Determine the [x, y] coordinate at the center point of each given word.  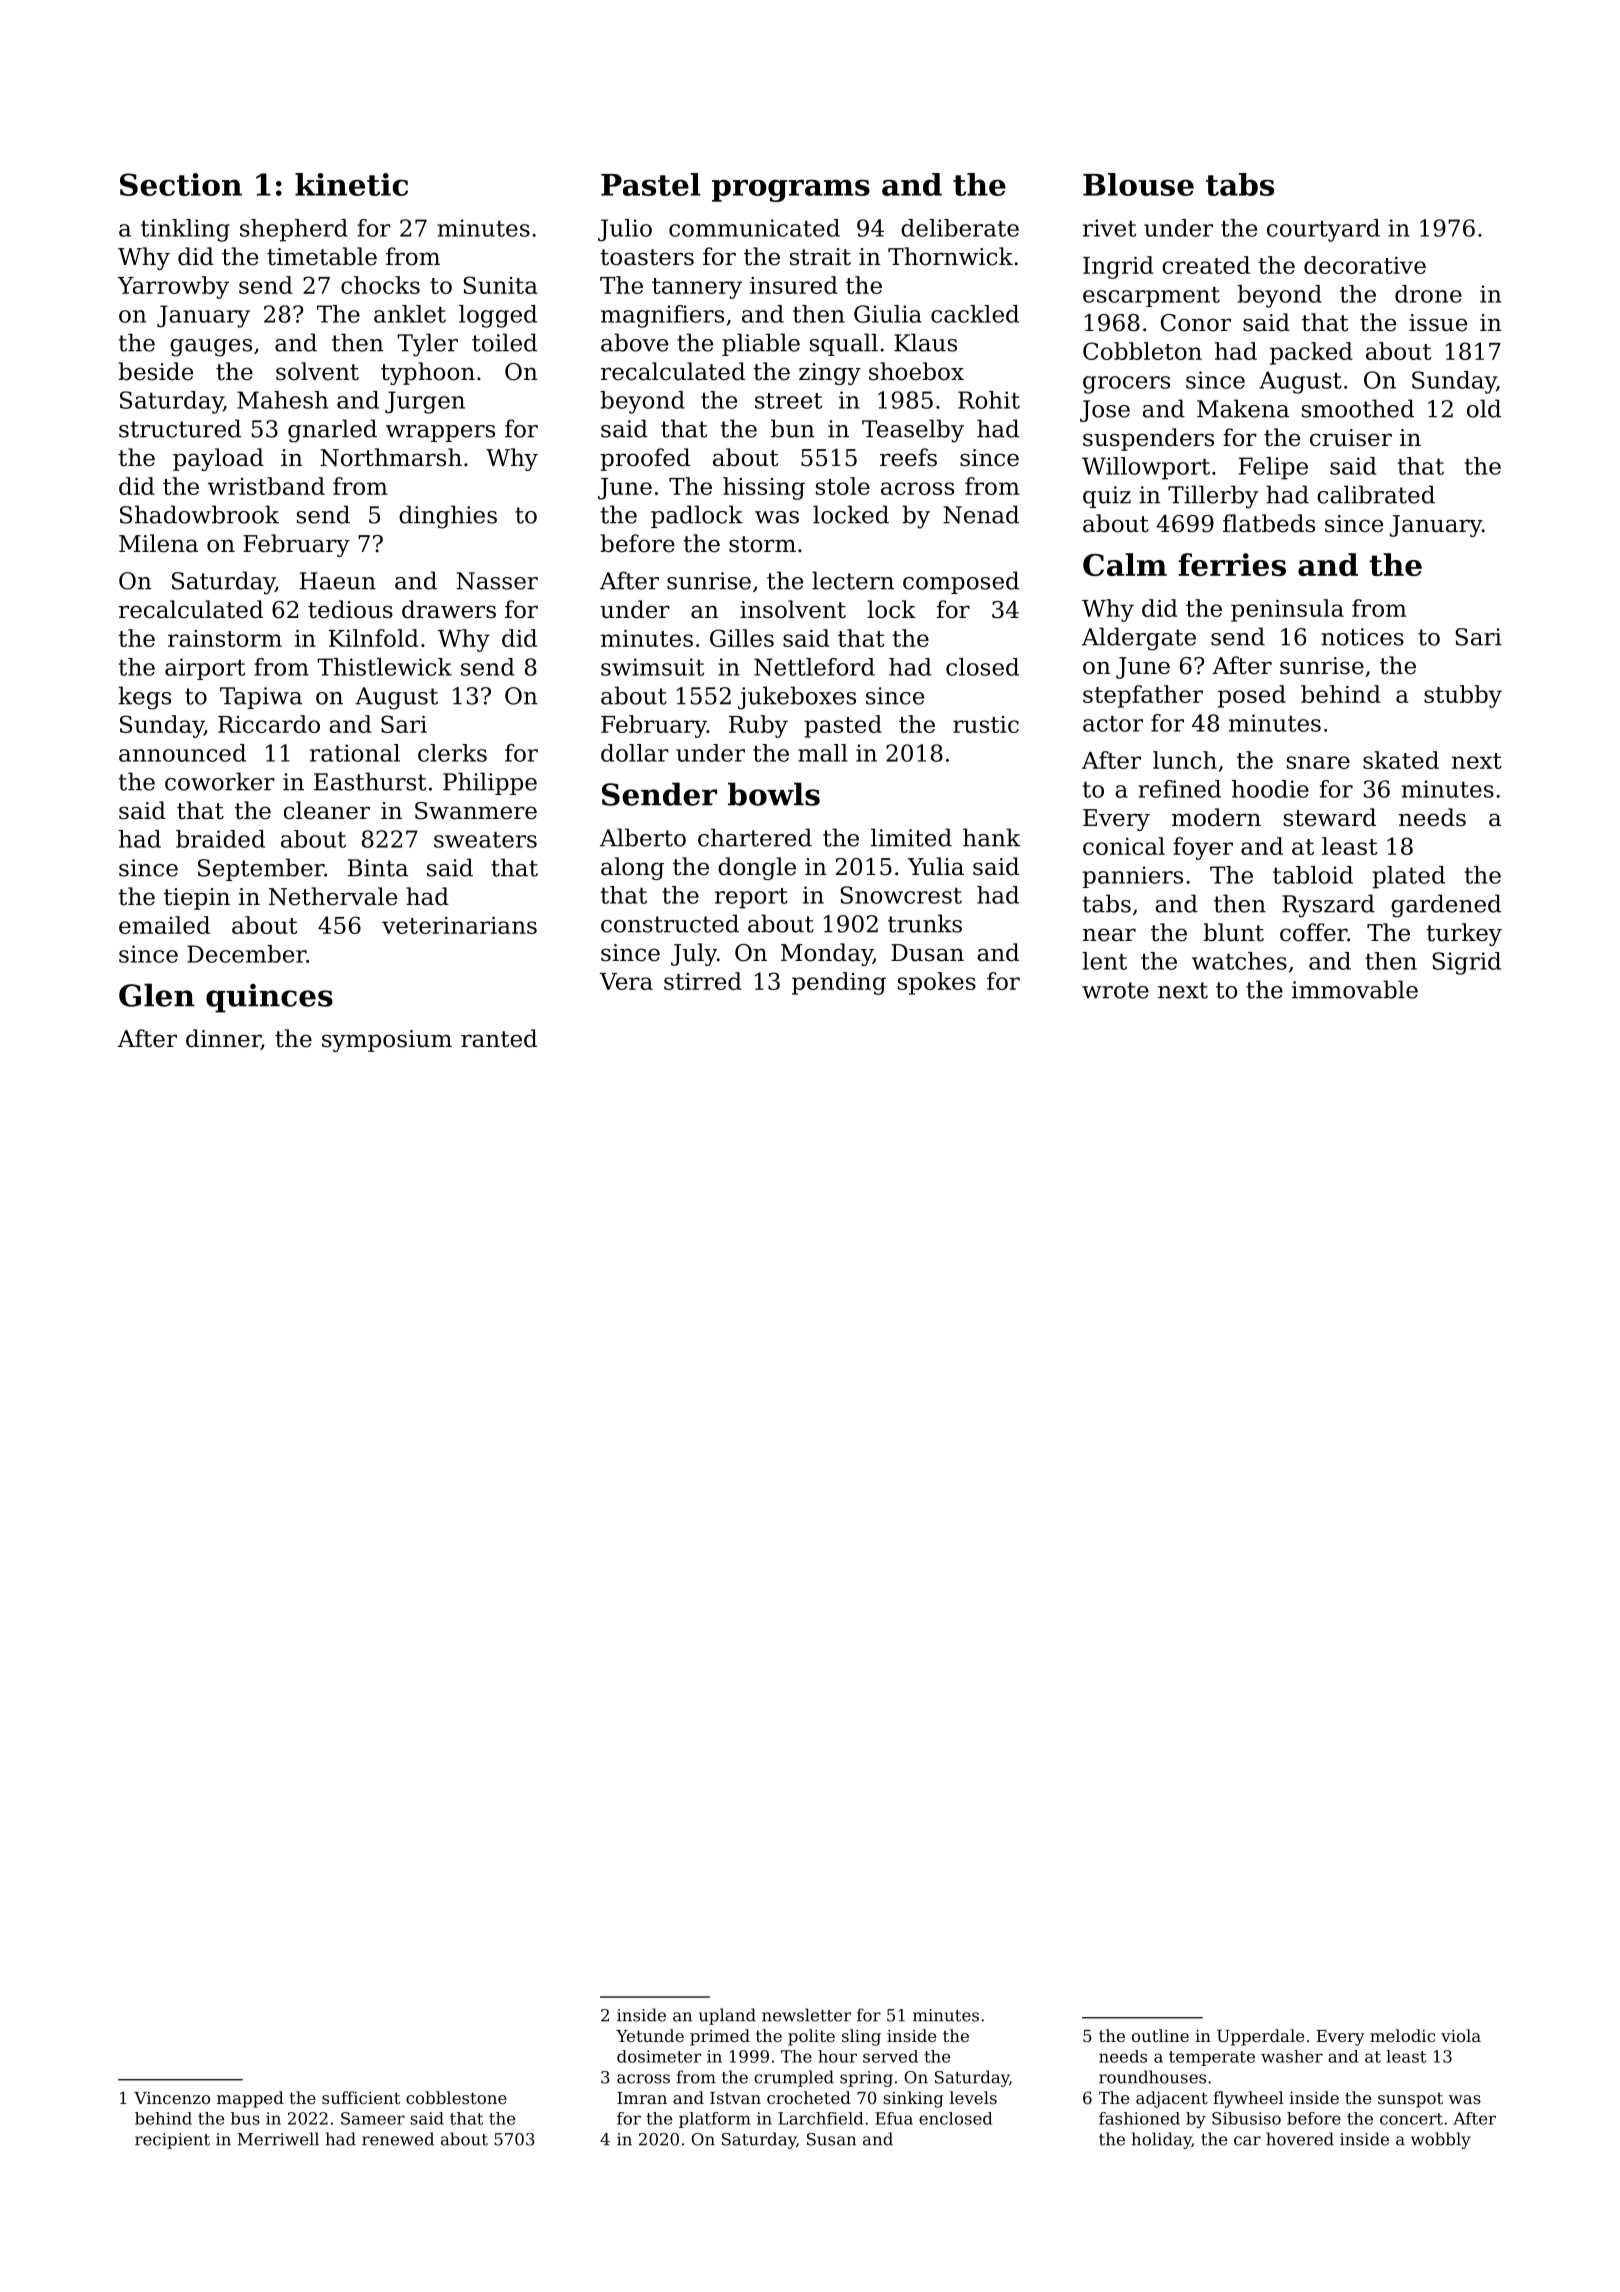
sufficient [361, 2097]
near [1109, 935]
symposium [387, 1041]
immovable [1355, 989]
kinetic [351, 184]
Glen [157, 995]
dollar [635, 753]
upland [727, 2016]
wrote [1115, 990]
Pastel [651, 184]
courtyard [1323, 230]
